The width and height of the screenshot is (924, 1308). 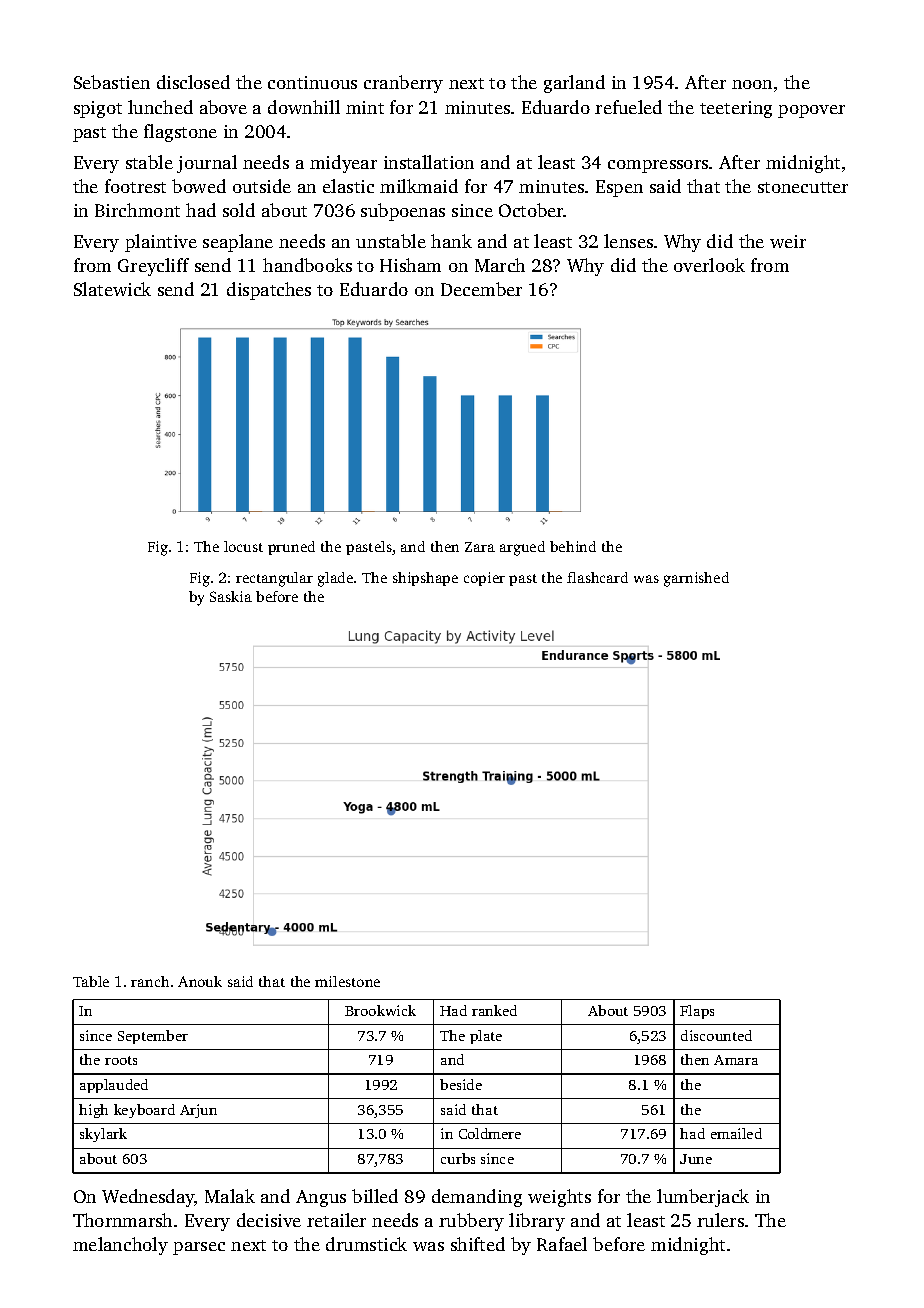 What do you see at coordinates (628, 107) in the screenshot?
I see `refueled` at bounding box center [628, 107].
